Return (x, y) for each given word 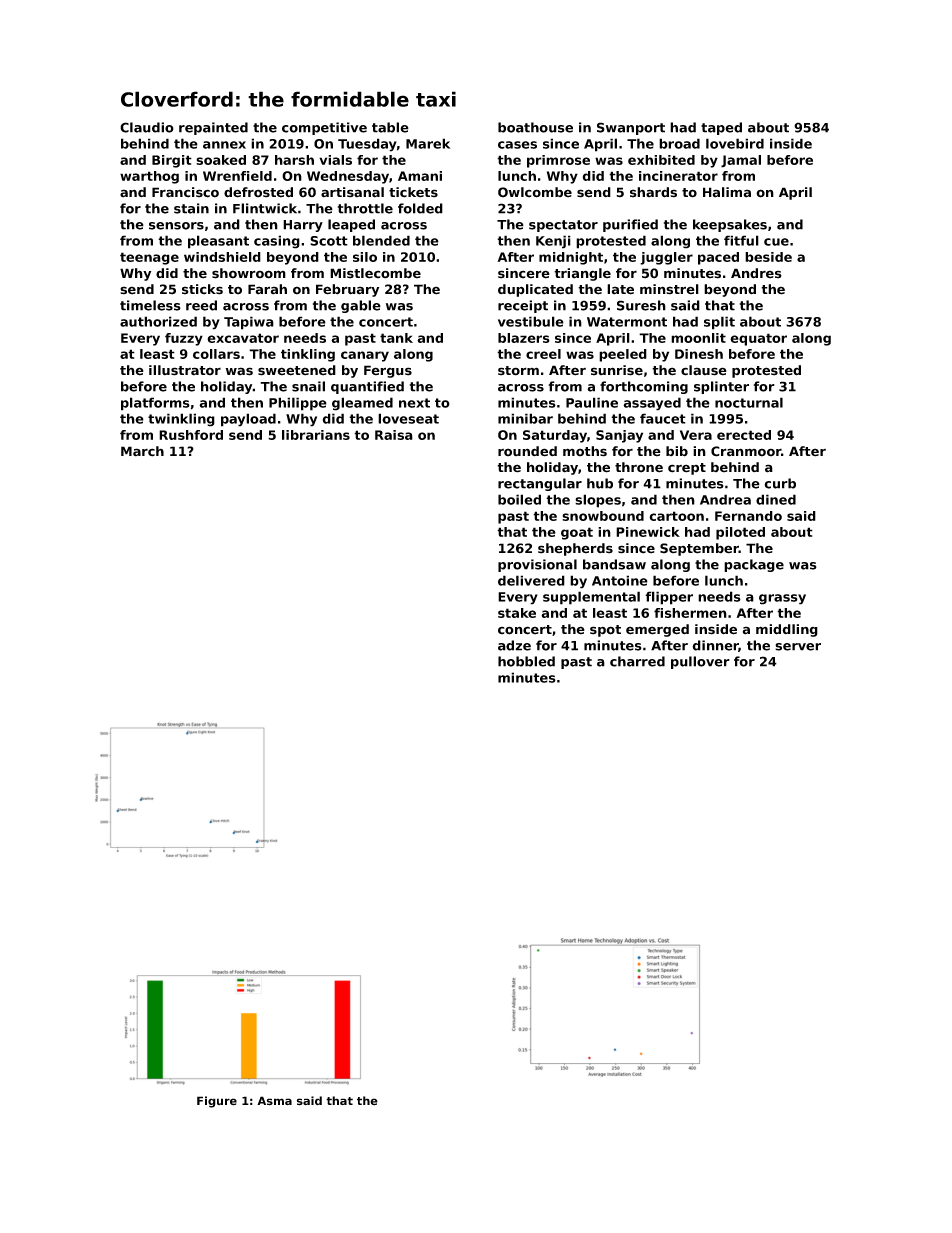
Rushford (191, 435)
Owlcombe (535, 192)
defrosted (258, 192)
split (719, 323)
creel (543, 354)
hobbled (526, 661)
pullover (700, 662)
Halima (727, 192)
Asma (274, 1101)
